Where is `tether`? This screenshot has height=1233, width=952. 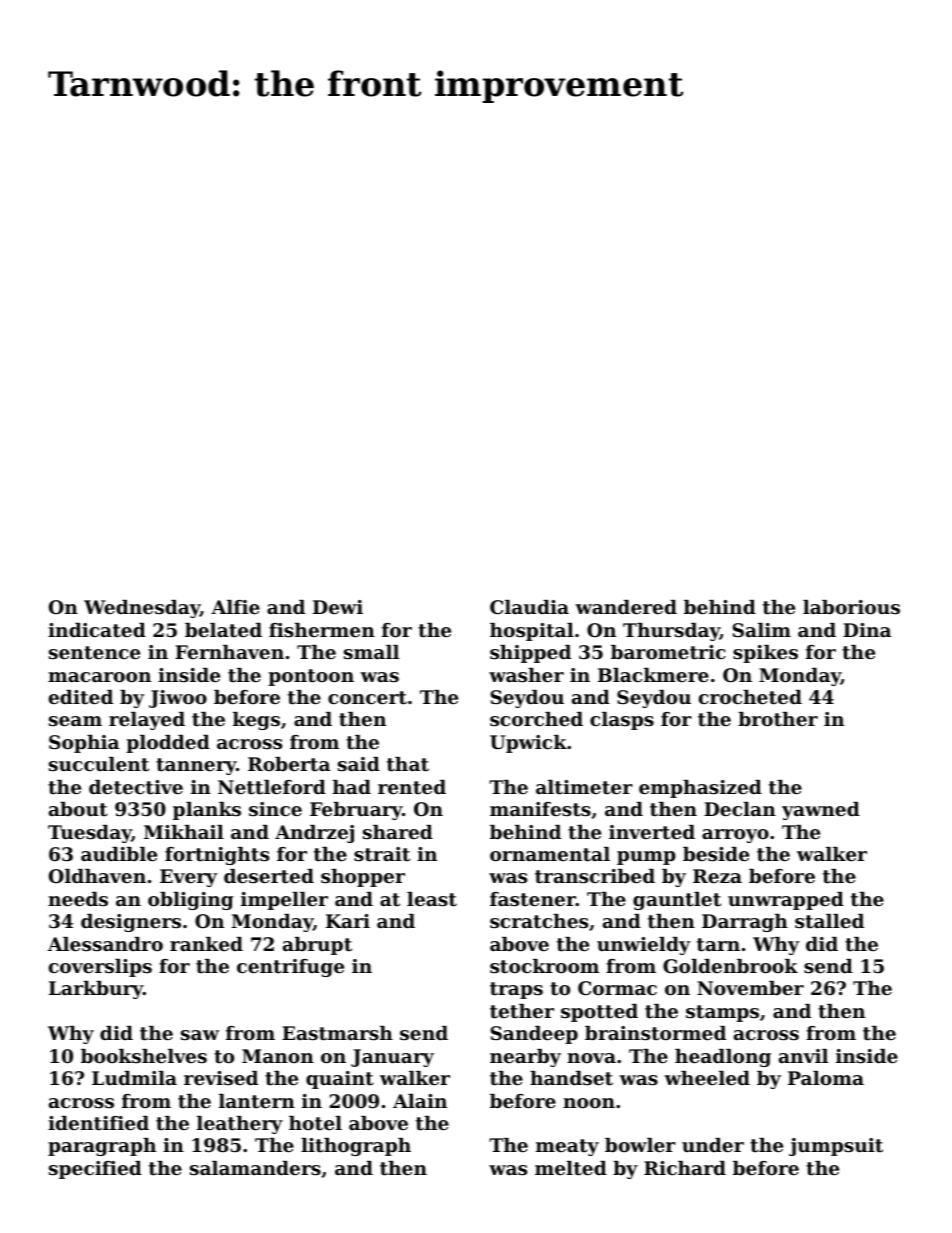 tether is located at coordinates (522, 1011).
